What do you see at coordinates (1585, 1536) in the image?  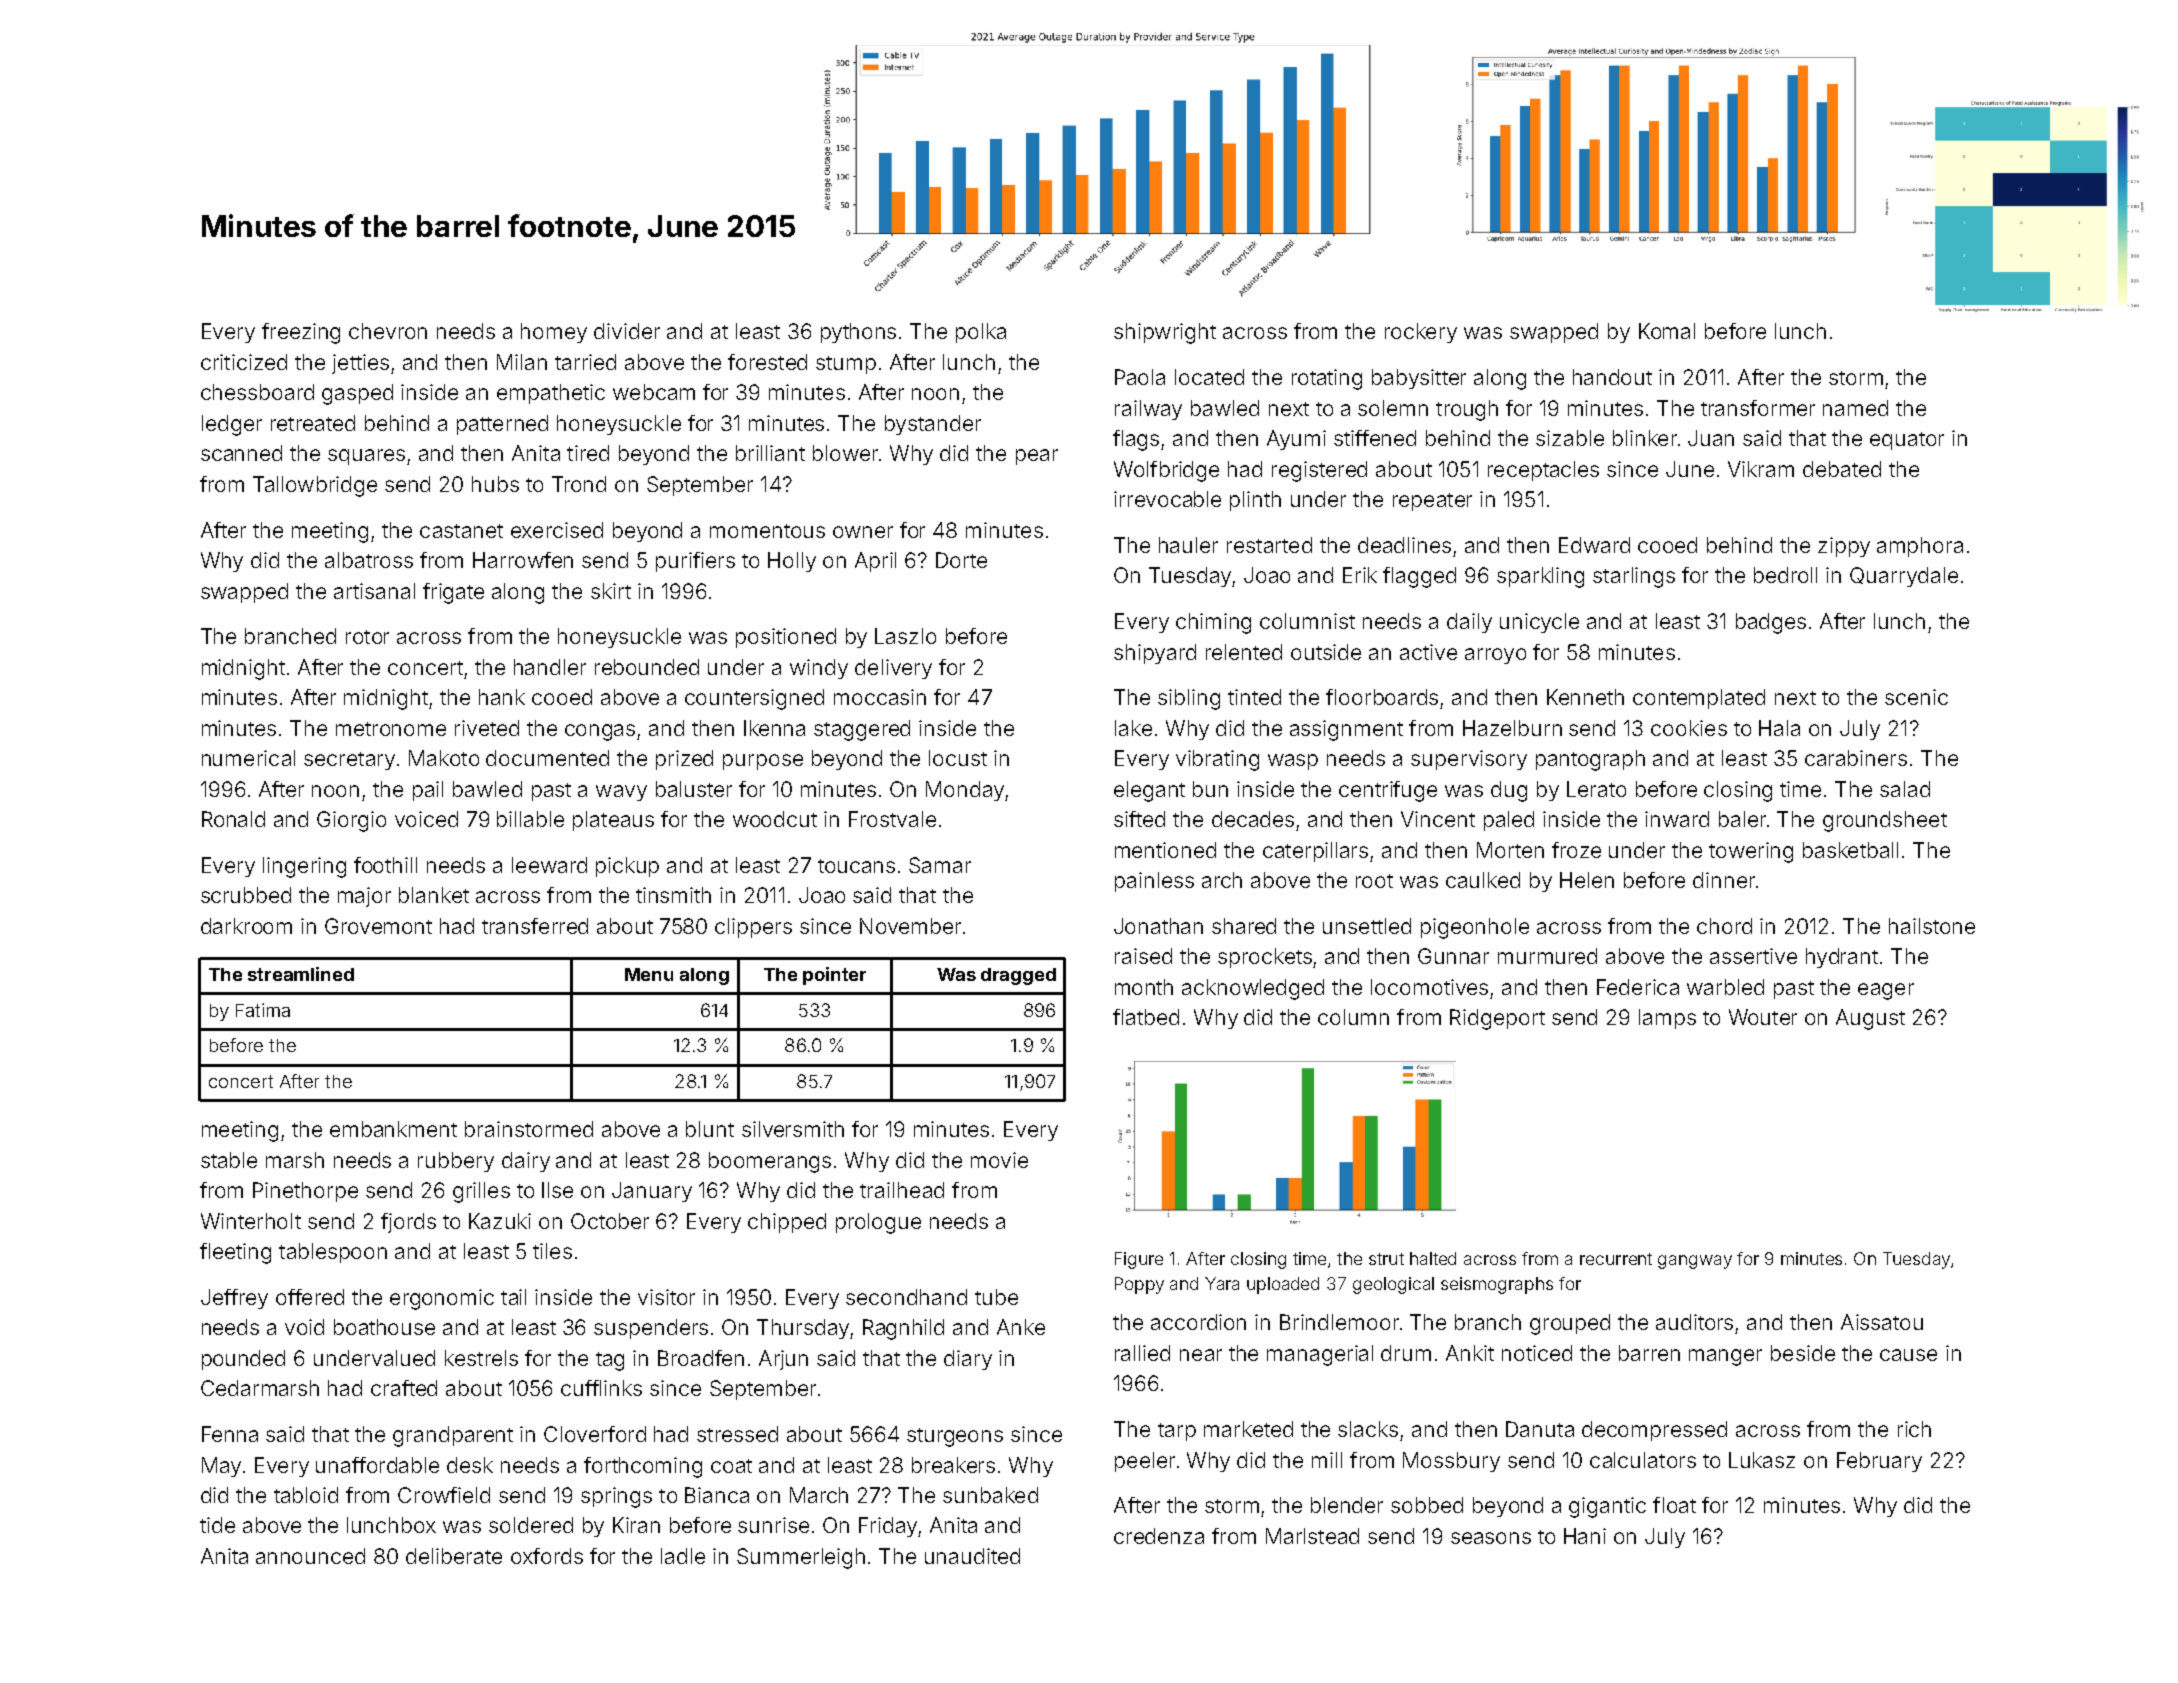 I see `Hani` at bounding box center [1585, 1536].
